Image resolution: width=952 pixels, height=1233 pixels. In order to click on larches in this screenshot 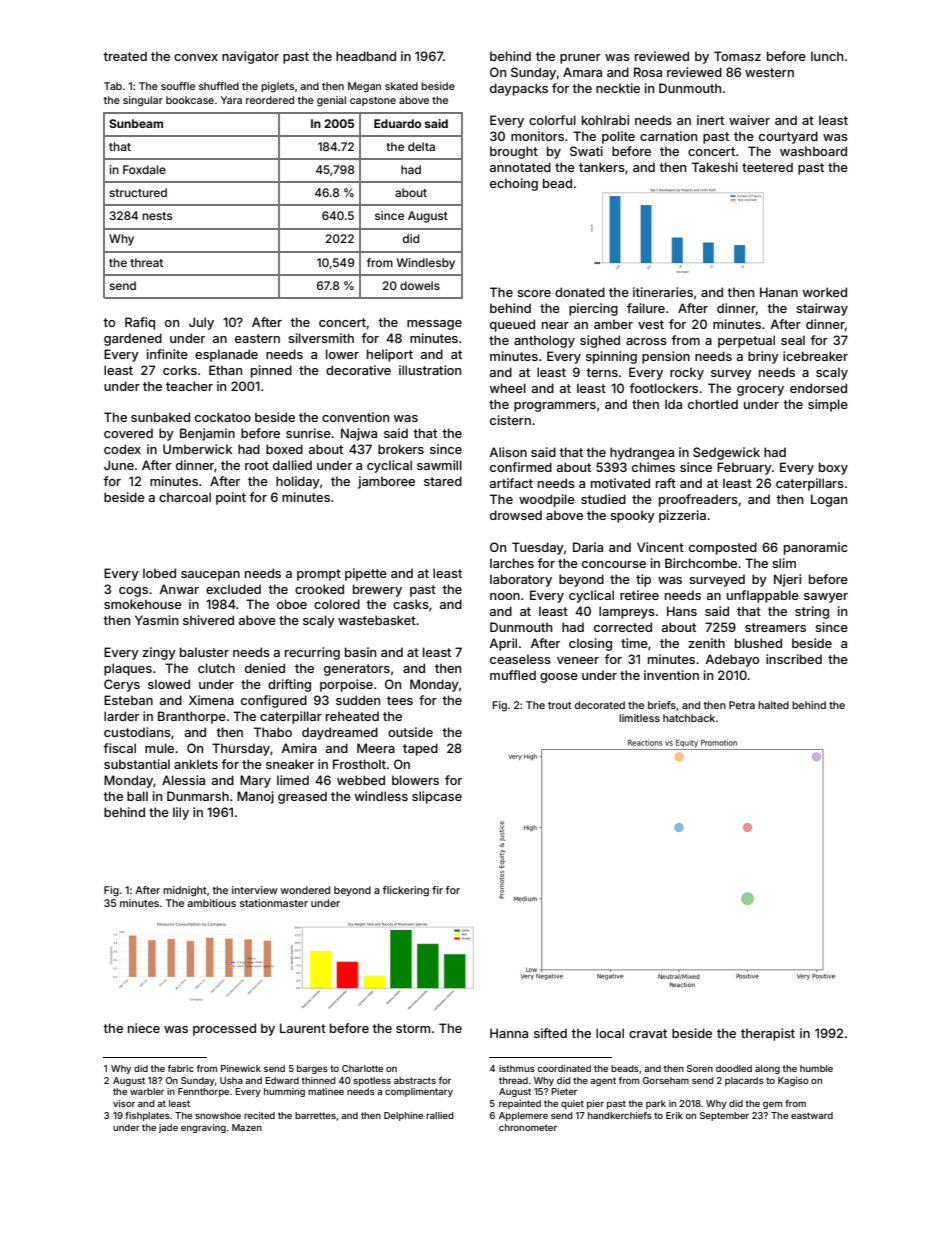, I will do `click(512, 563)`.
